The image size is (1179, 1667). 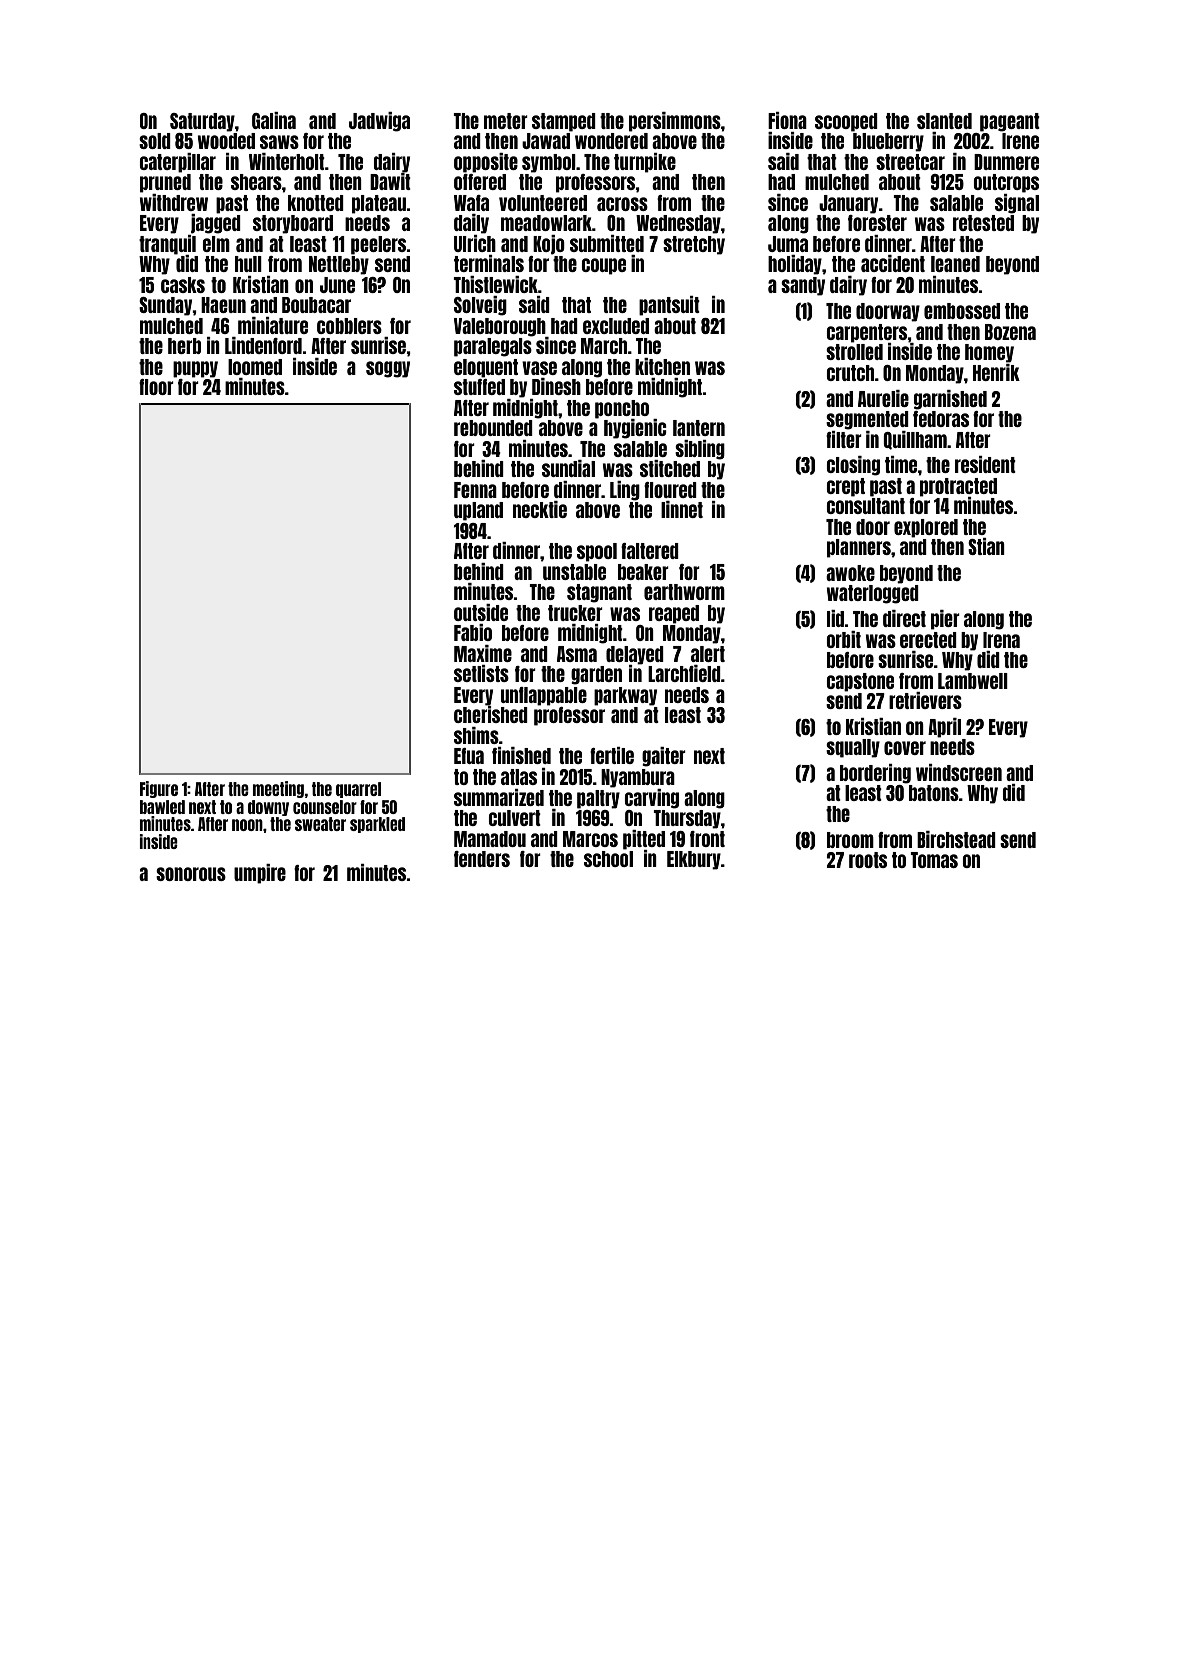 What do you see at coordinates (575, 613) in the page?
I see `trucker` at bounding box center [575, 613].
